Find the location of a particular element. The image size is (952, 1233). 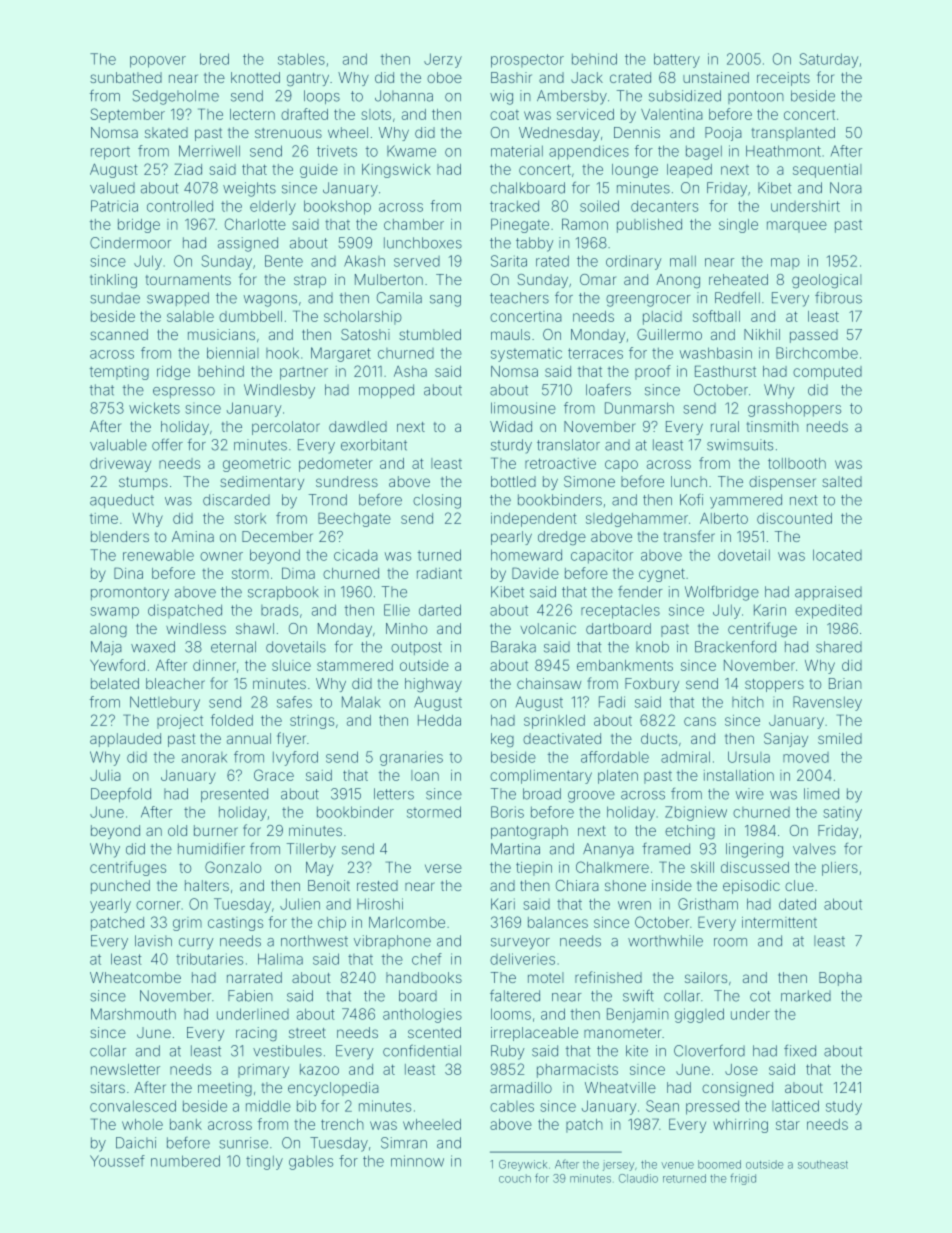

anthologies is located at coordinates (422, 1015).
